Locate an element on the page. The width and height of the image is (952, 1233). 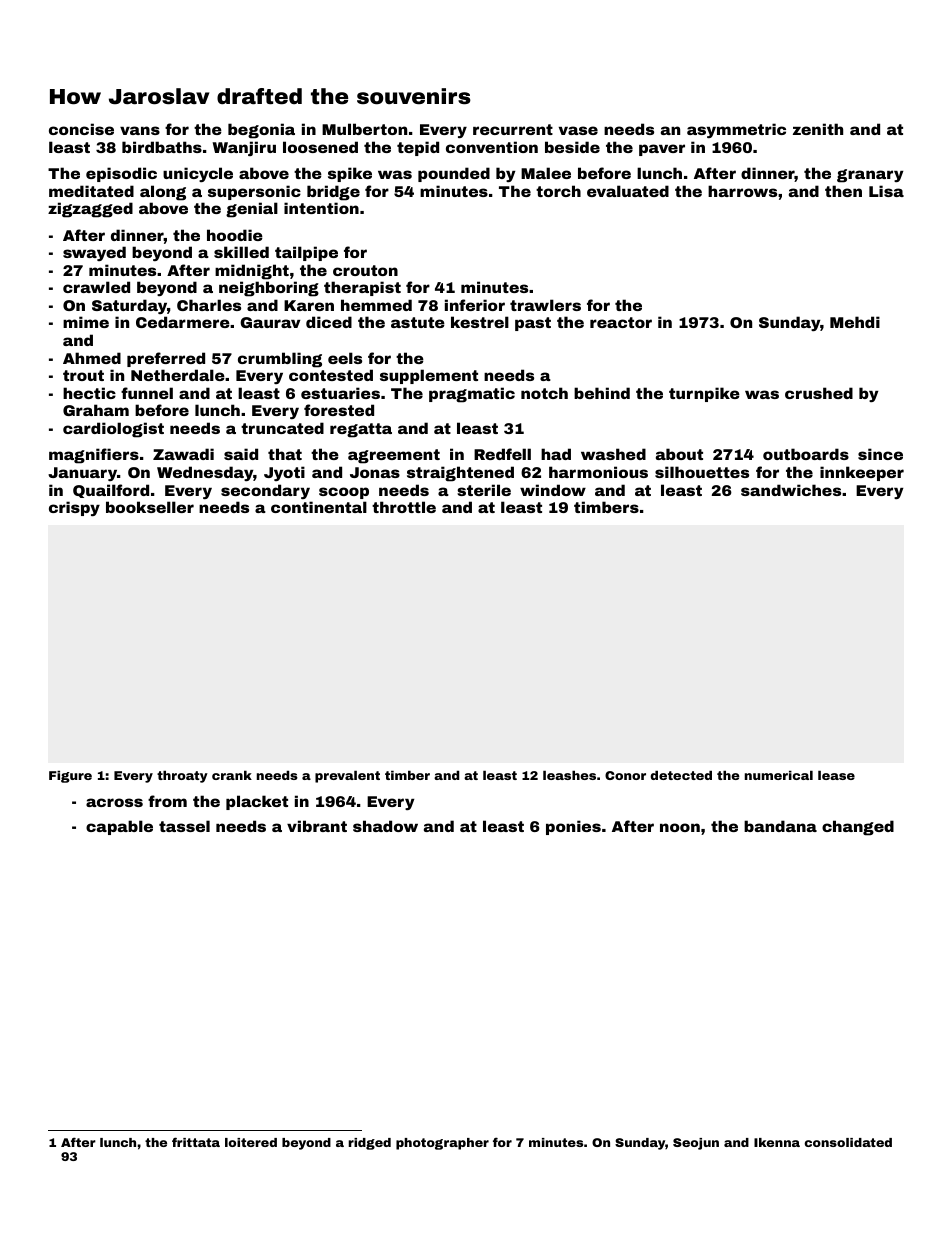
hoodie is located at coordinates (235, 235).
